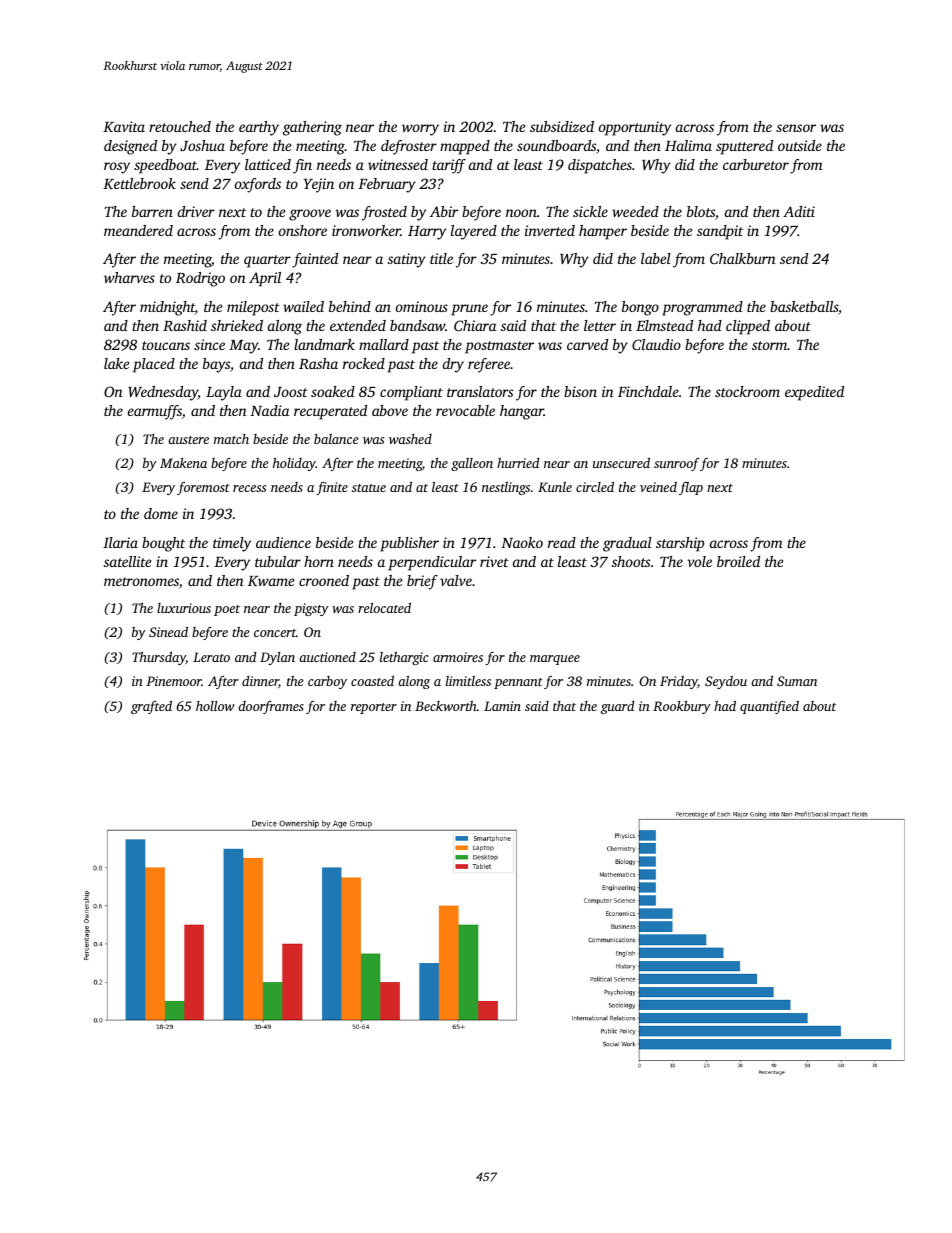 Image resolution: width=952 pixels, height=1233 pixels. I want to click on Aditi, so click(799, 211).
